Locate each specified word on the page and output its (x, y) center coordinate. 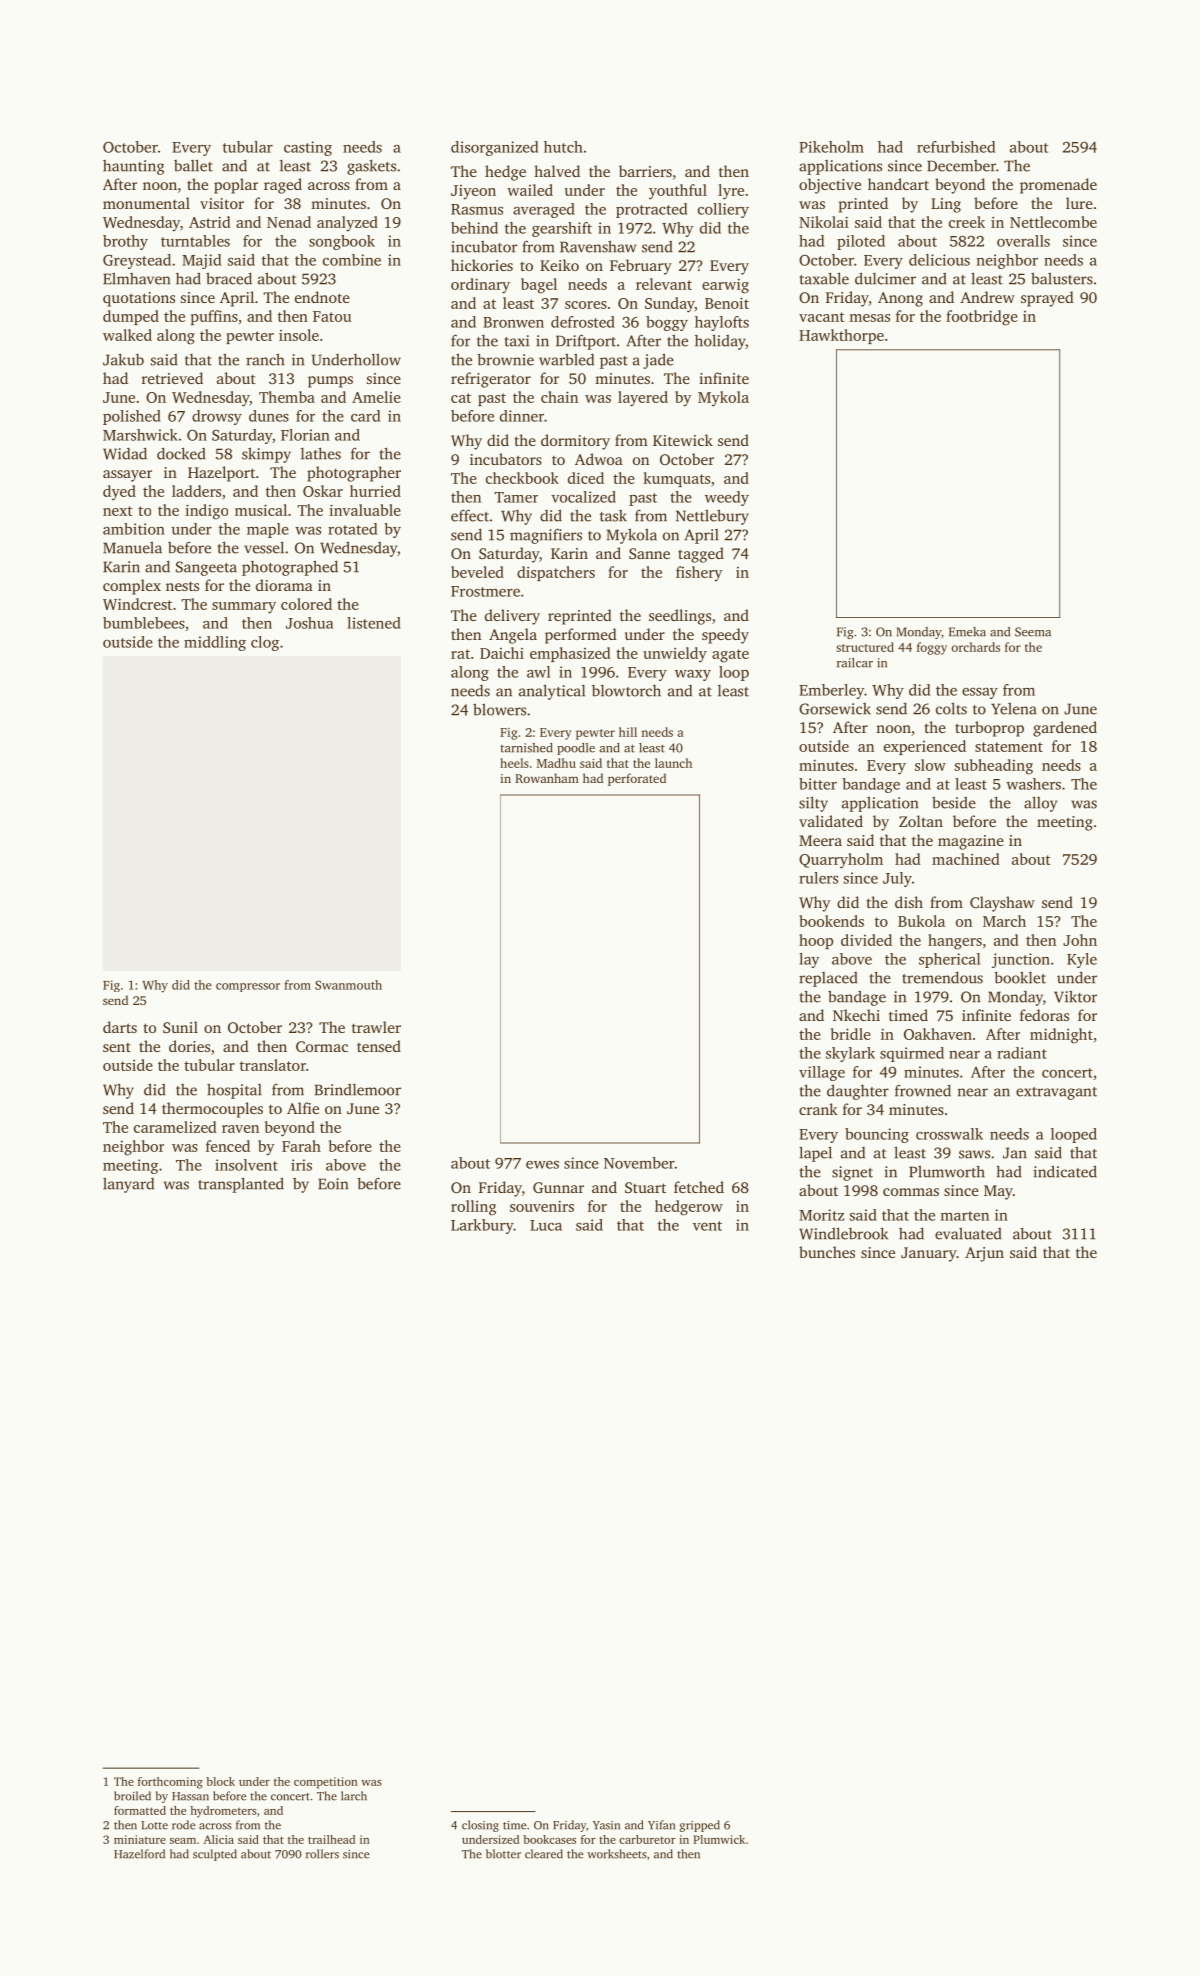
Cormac (322, 1046)
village (822, 1073)
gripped (699, 1826)
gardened (1065, 729)
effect (470, 515)
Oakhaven (938, 1034)
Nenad (289, 222)
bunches (827, 1252)
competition (326, 1783)
